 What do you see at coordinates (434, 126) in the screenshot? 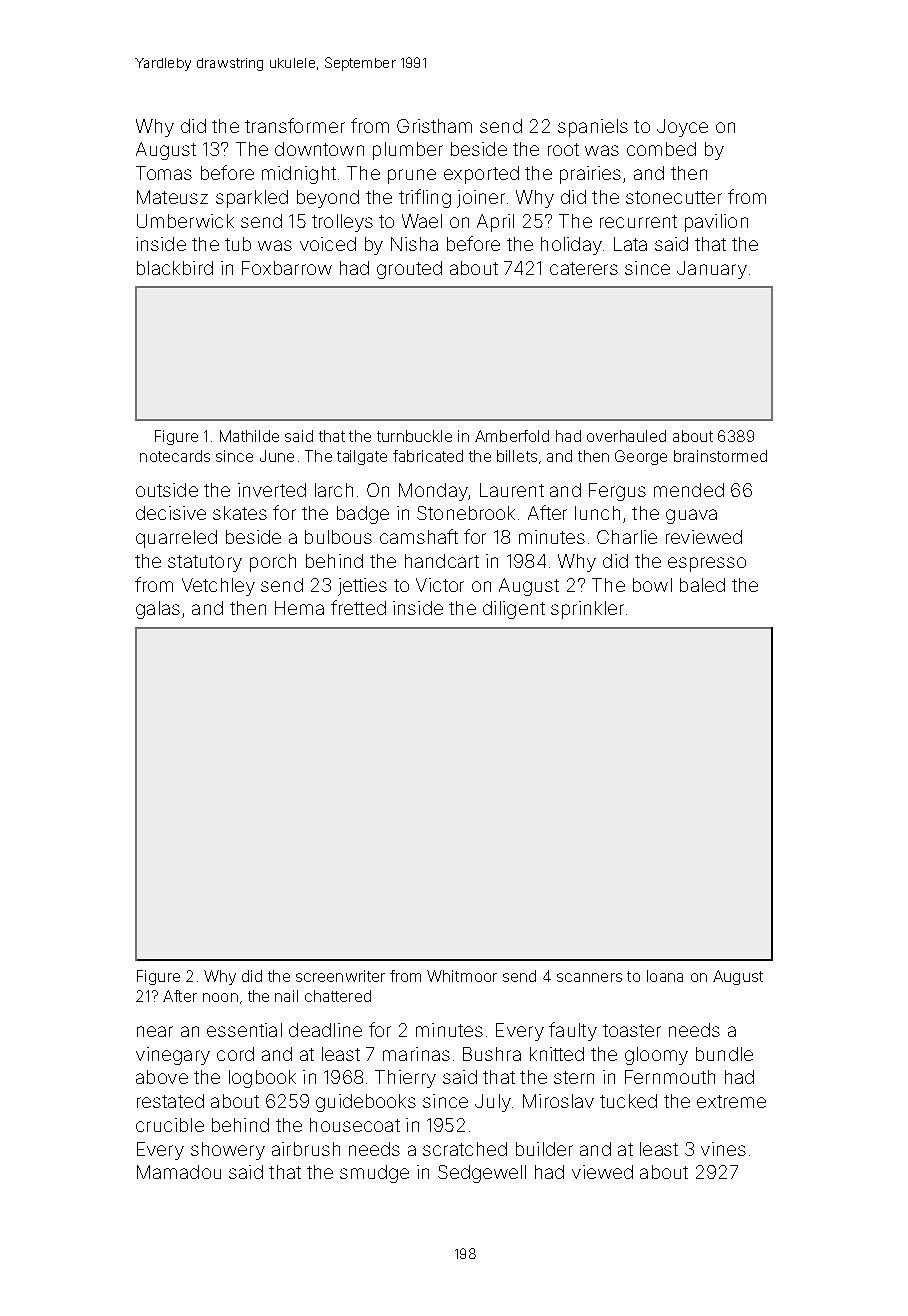
I see `Gristham` at bounding box center [434, 126].
